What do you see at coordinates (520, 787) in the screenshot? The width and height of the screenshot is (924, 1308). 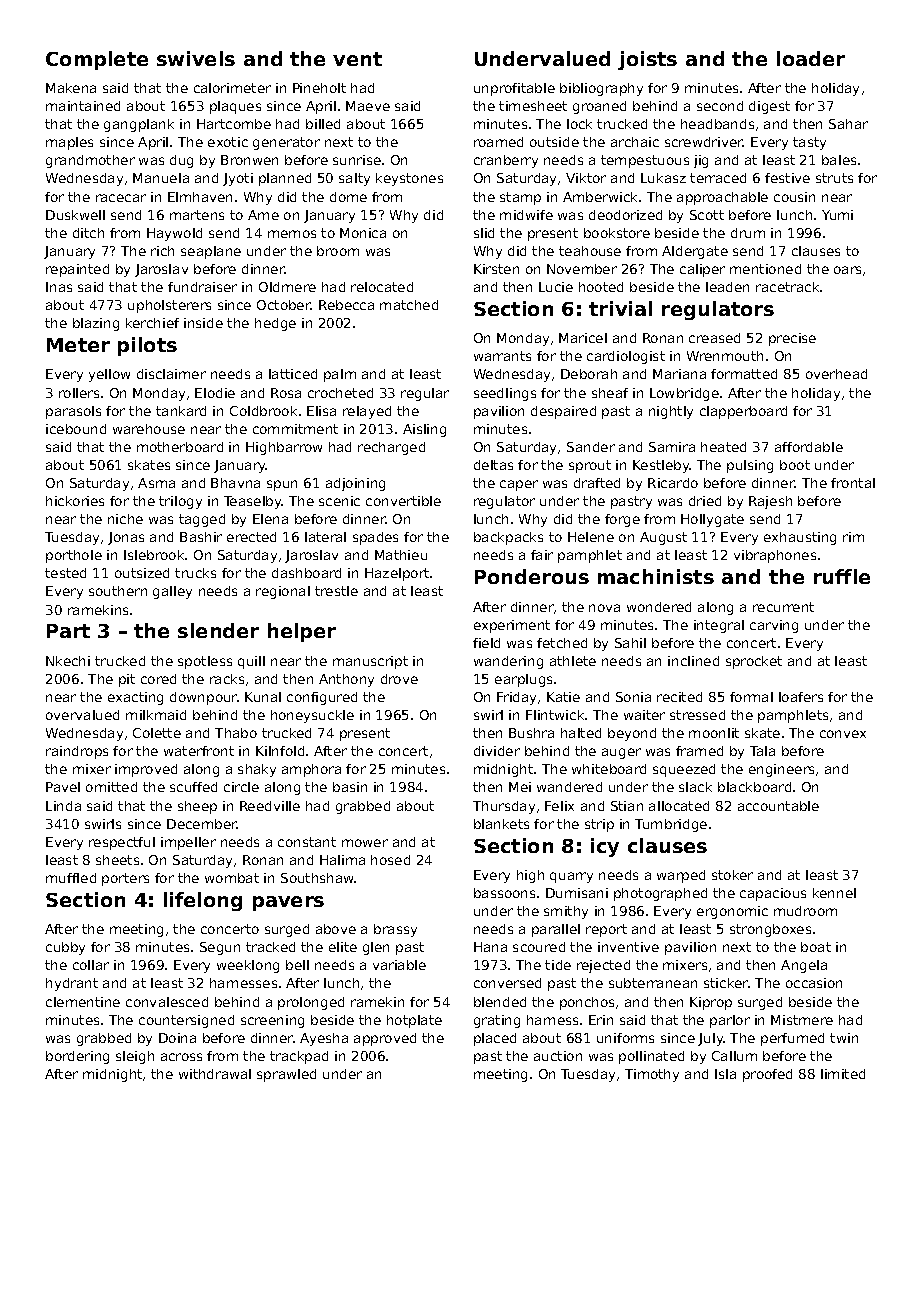 I see `Mei` at bounding box center [520, 787].
